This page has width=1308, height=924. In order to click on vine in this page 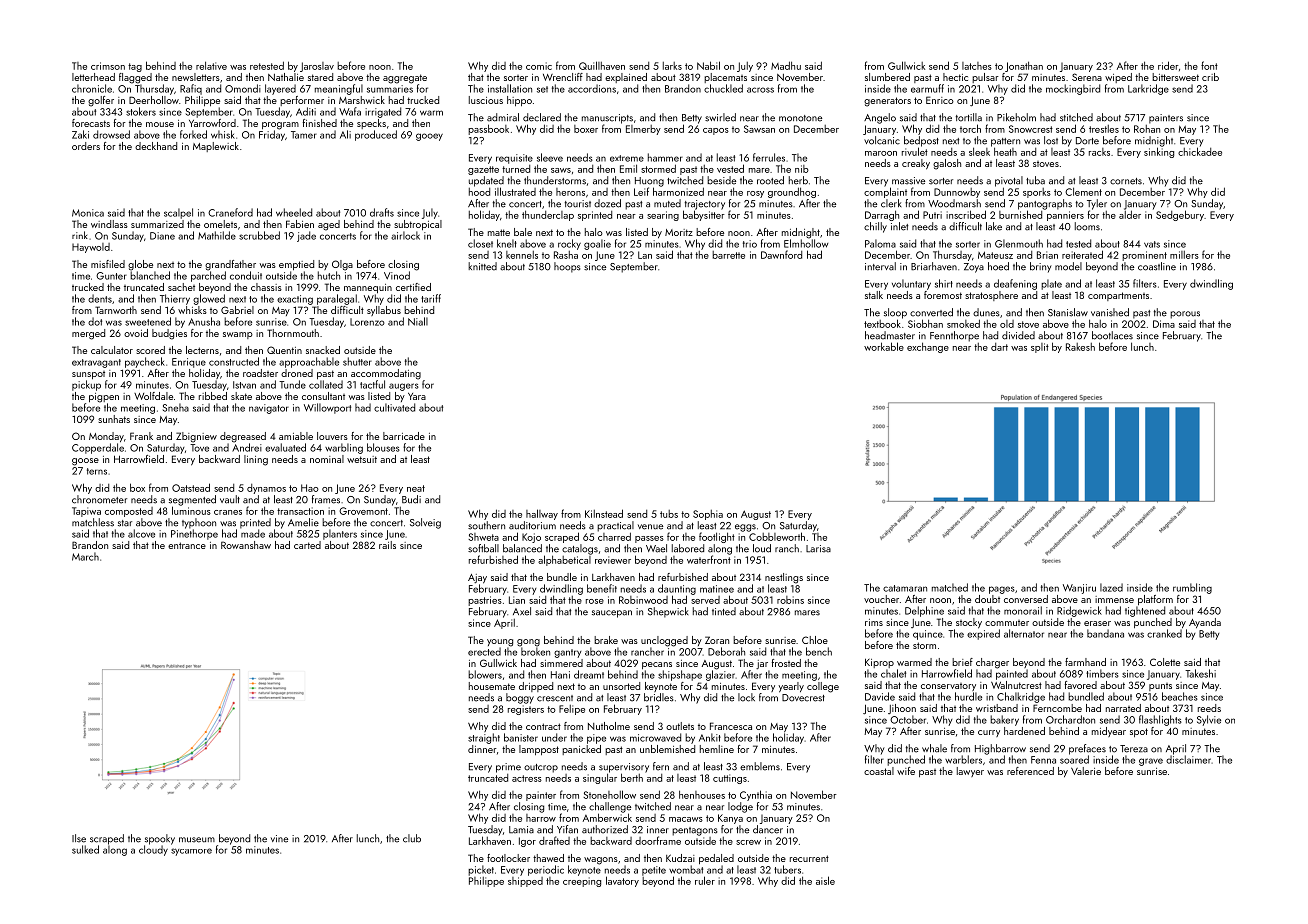, I will do `click(279, 839)`.
